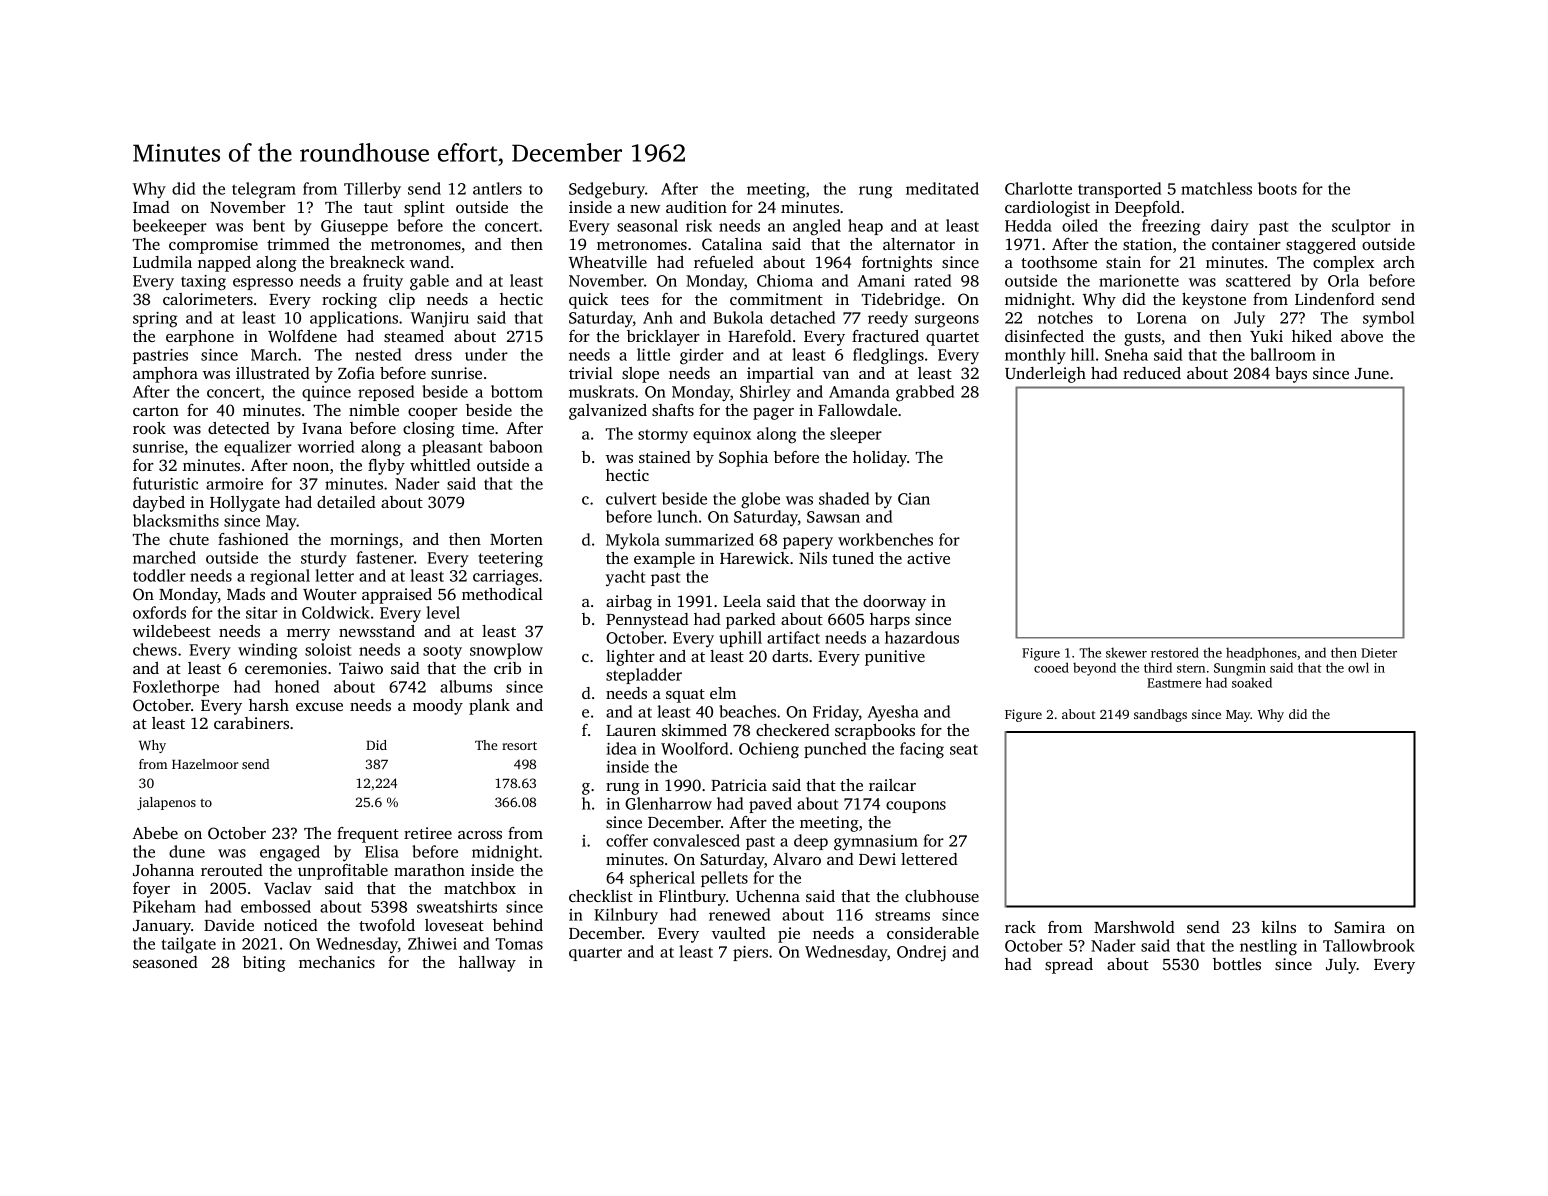  Describe the element at coordinates (732, 244) in the document. I see `Catalina` at that location.
